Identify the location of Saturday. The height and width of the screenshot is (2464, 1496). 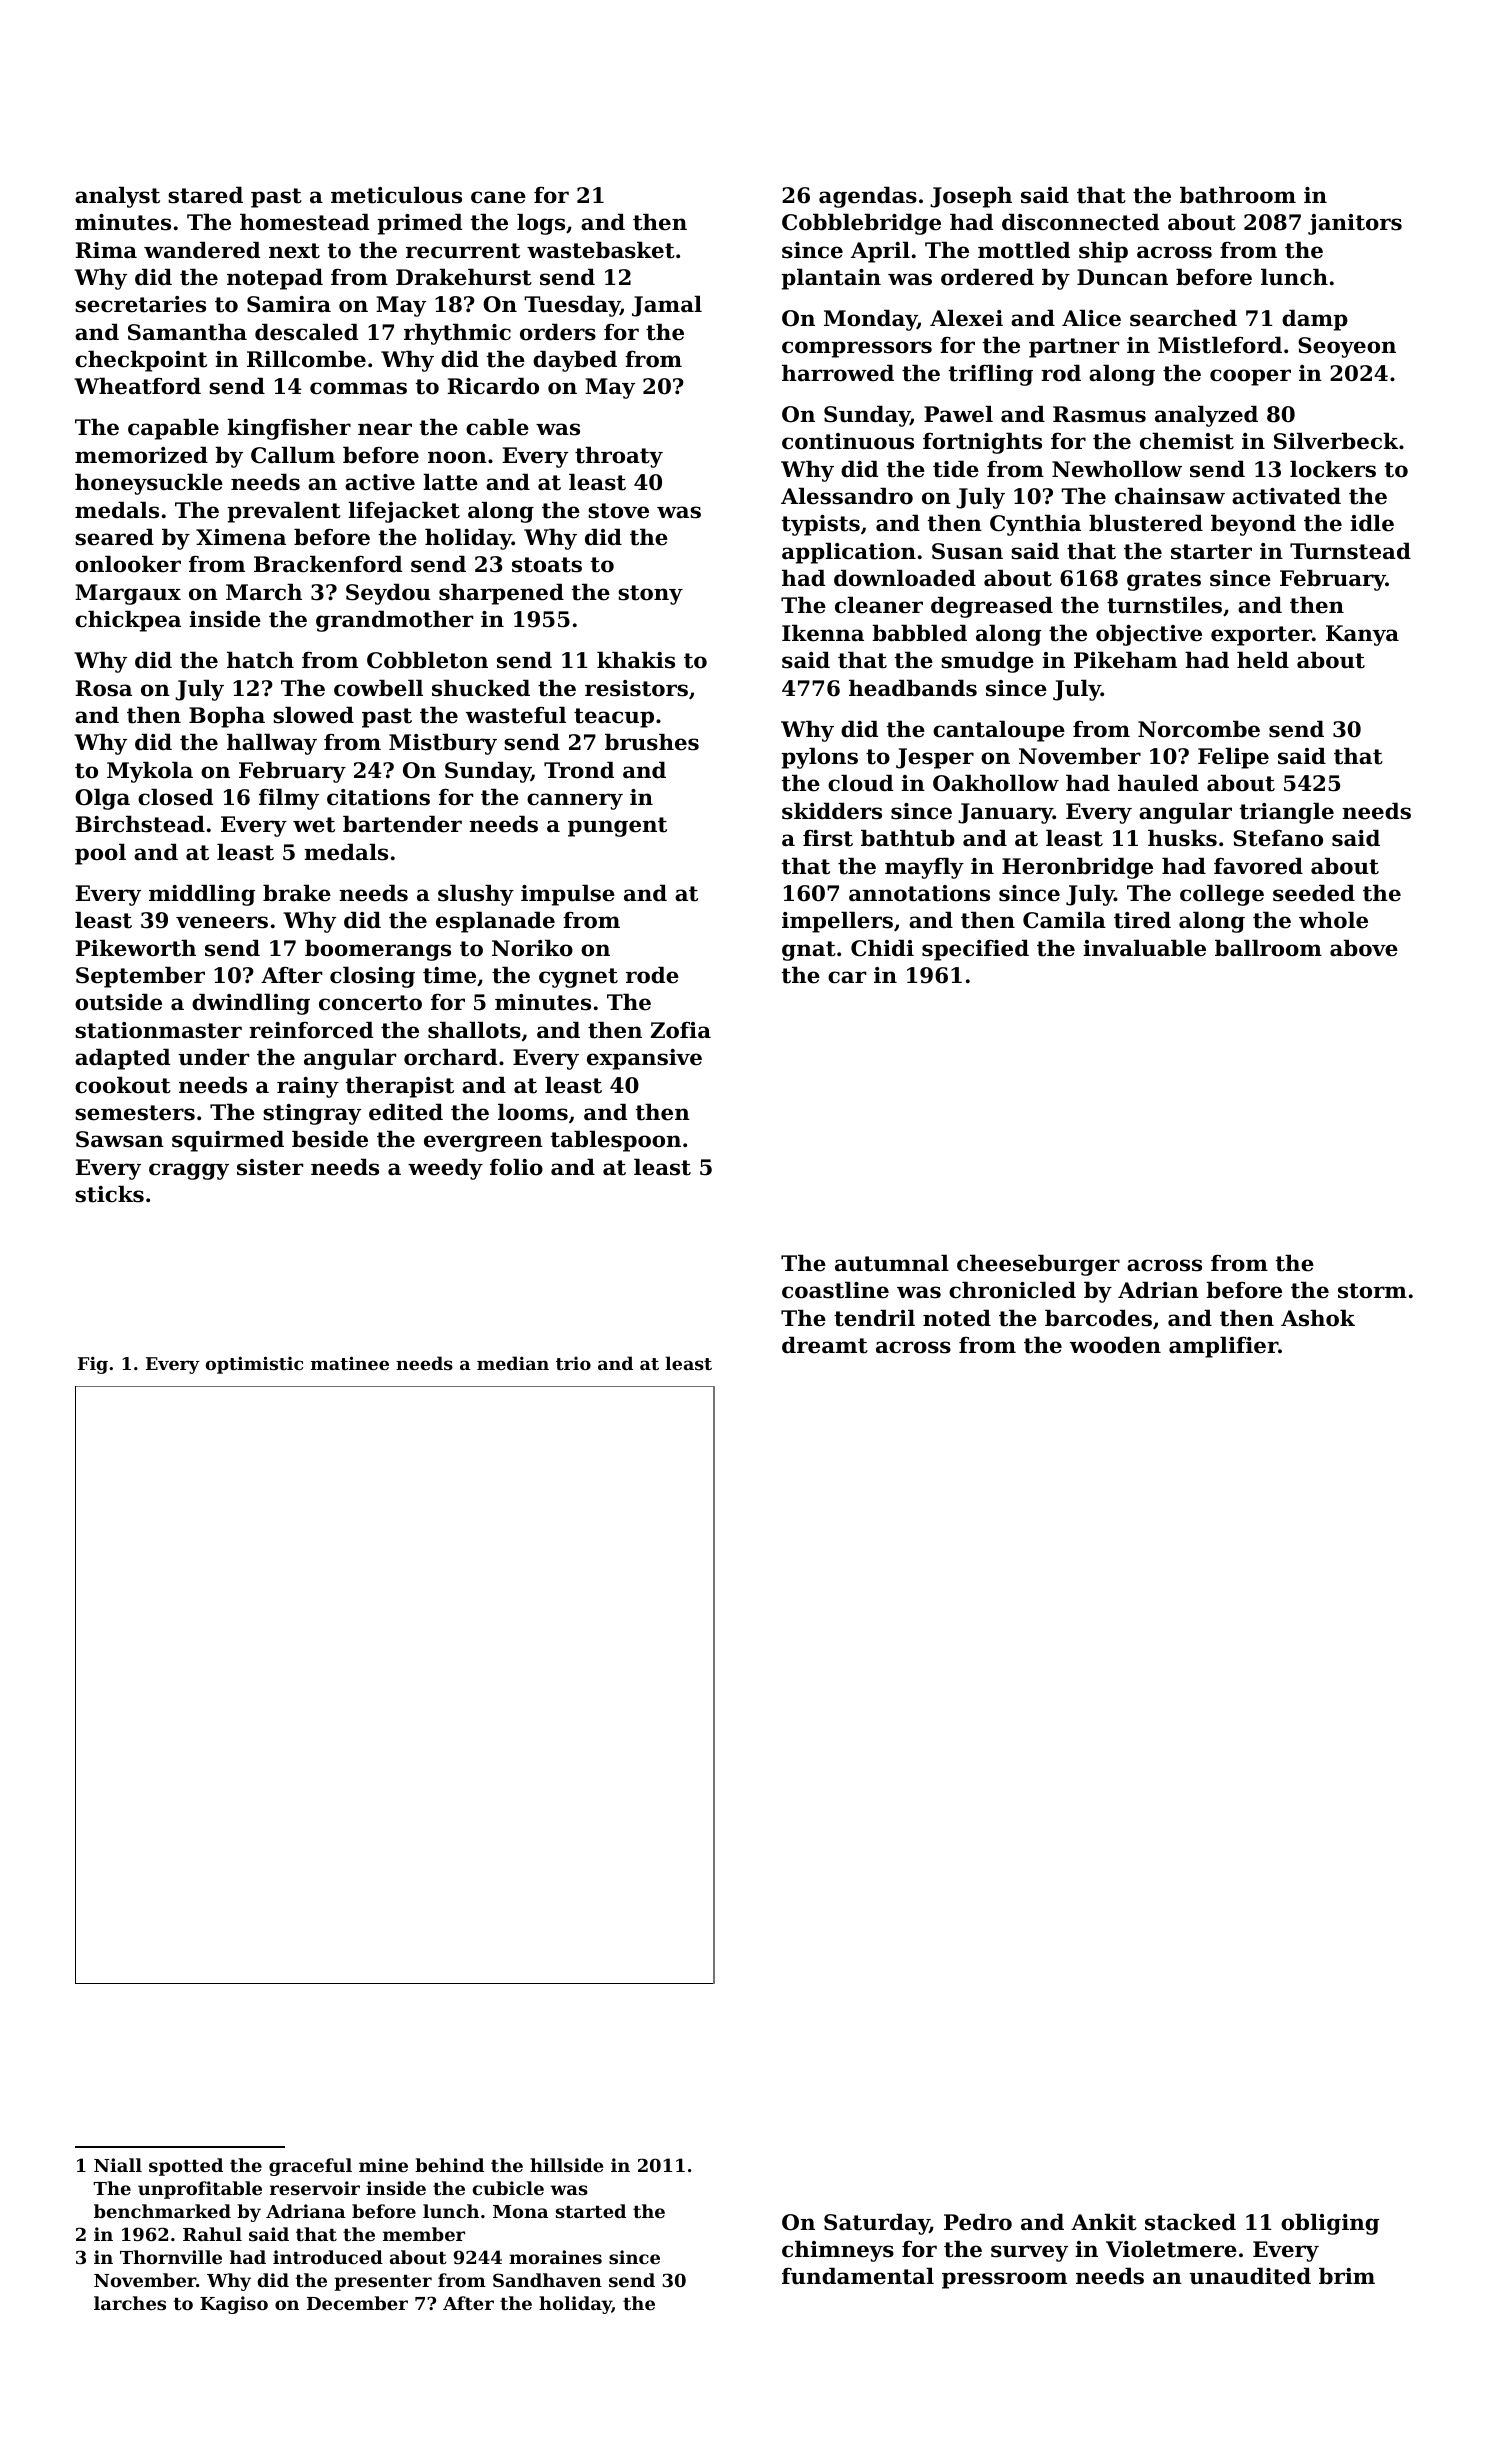
(877, 2224).
